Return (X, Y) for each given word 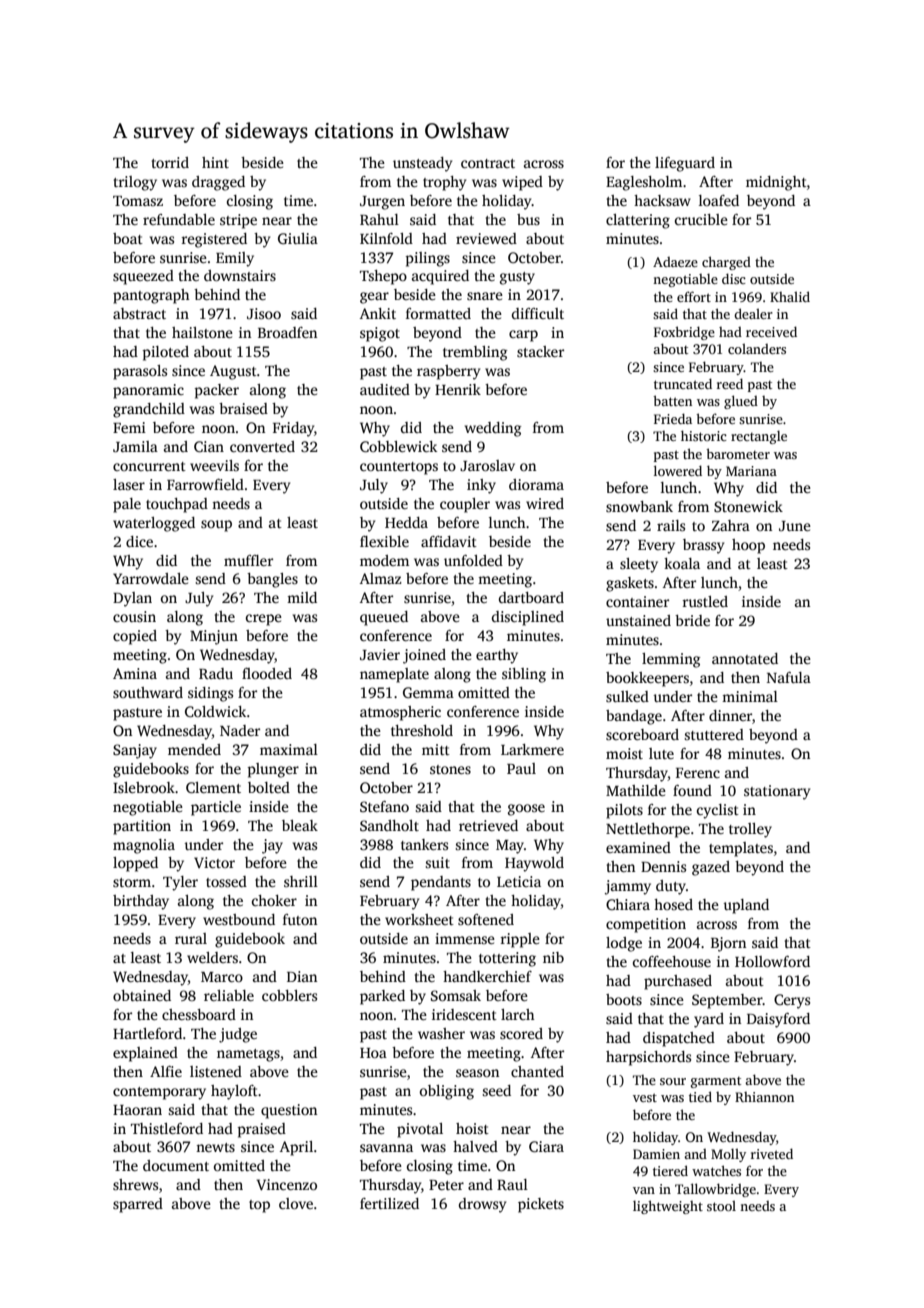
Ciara (546, 1146)
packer (216, 391)
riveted (772, 1153)
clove (296, 1203)
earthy (497, 656)
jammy (628, 887)
